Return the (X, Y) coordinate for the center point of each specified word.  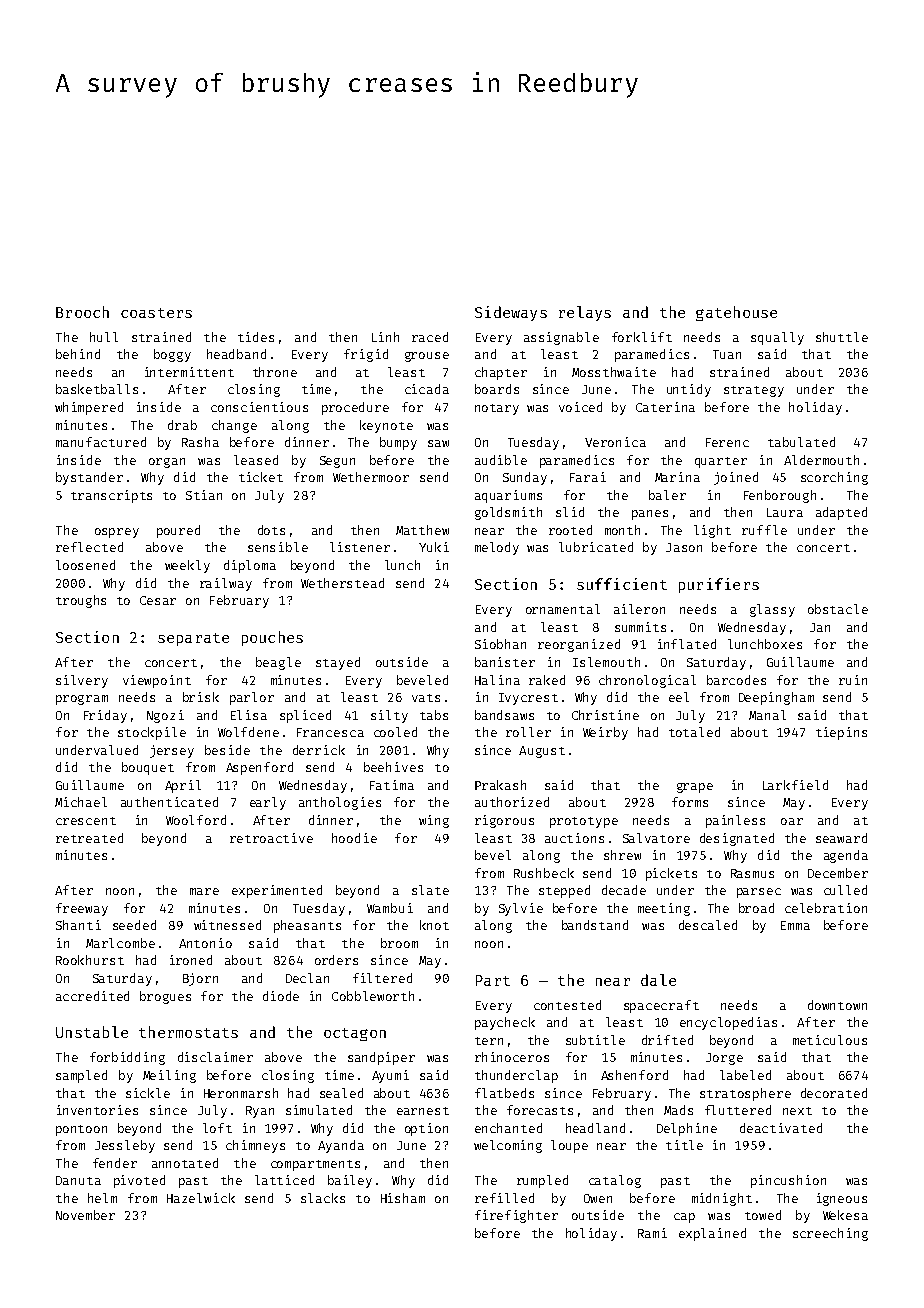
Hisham (403, 1198)
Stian (204, 495)
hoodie (354, 838)
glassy (772, 610)
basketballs (97, 389)
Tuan (727, 354)
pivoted (139, 1181)
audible (501, 460)
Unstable (92, 1032)
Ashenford (634, 1075)
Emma (795, 925)
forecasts (540, 1110)
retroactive (271, 838)
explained (712, 1234)
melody (497, 548)
